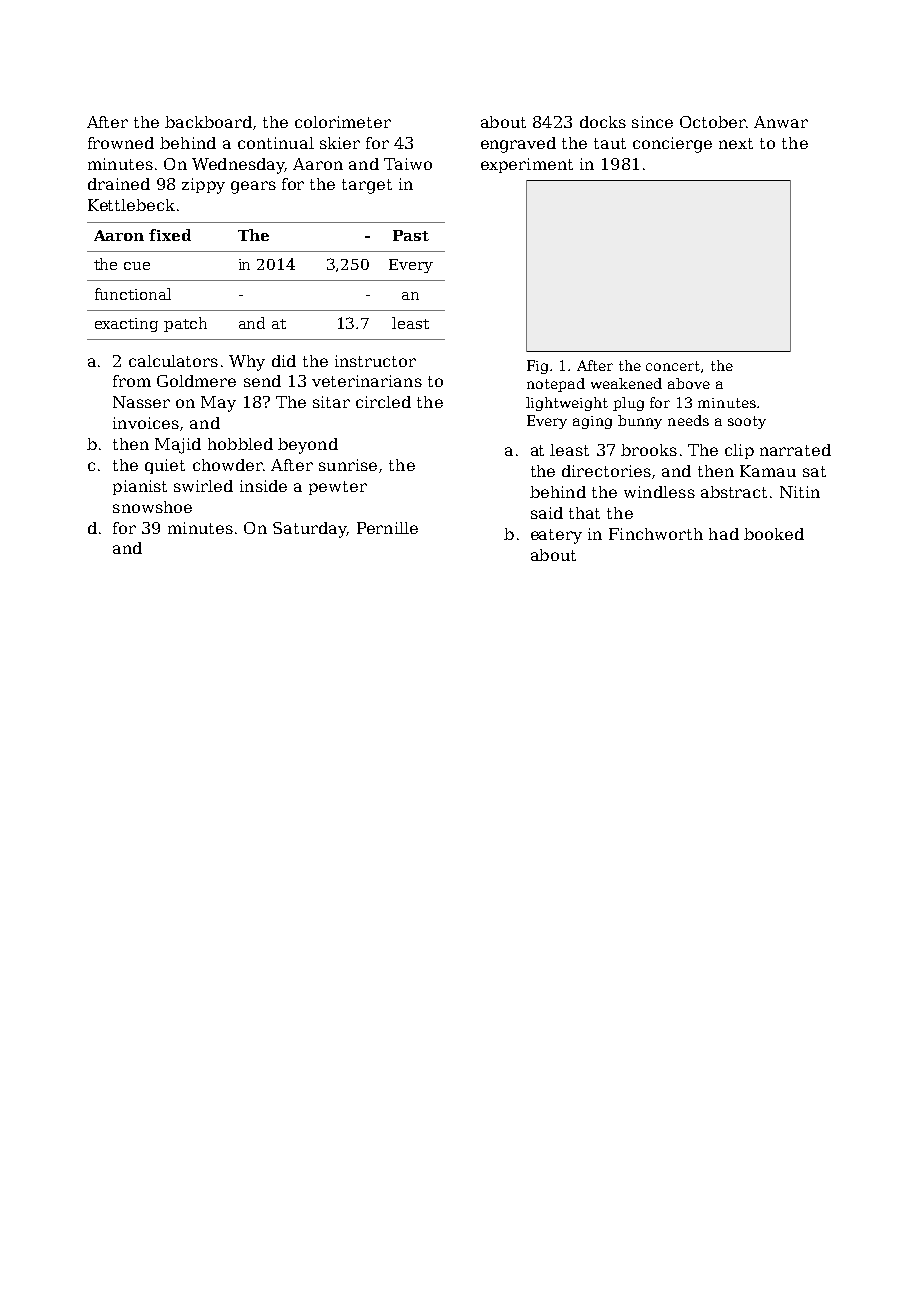 The width and height of the screenshot is (924, 1308). I want to click on instructor, so click(375, 361).
